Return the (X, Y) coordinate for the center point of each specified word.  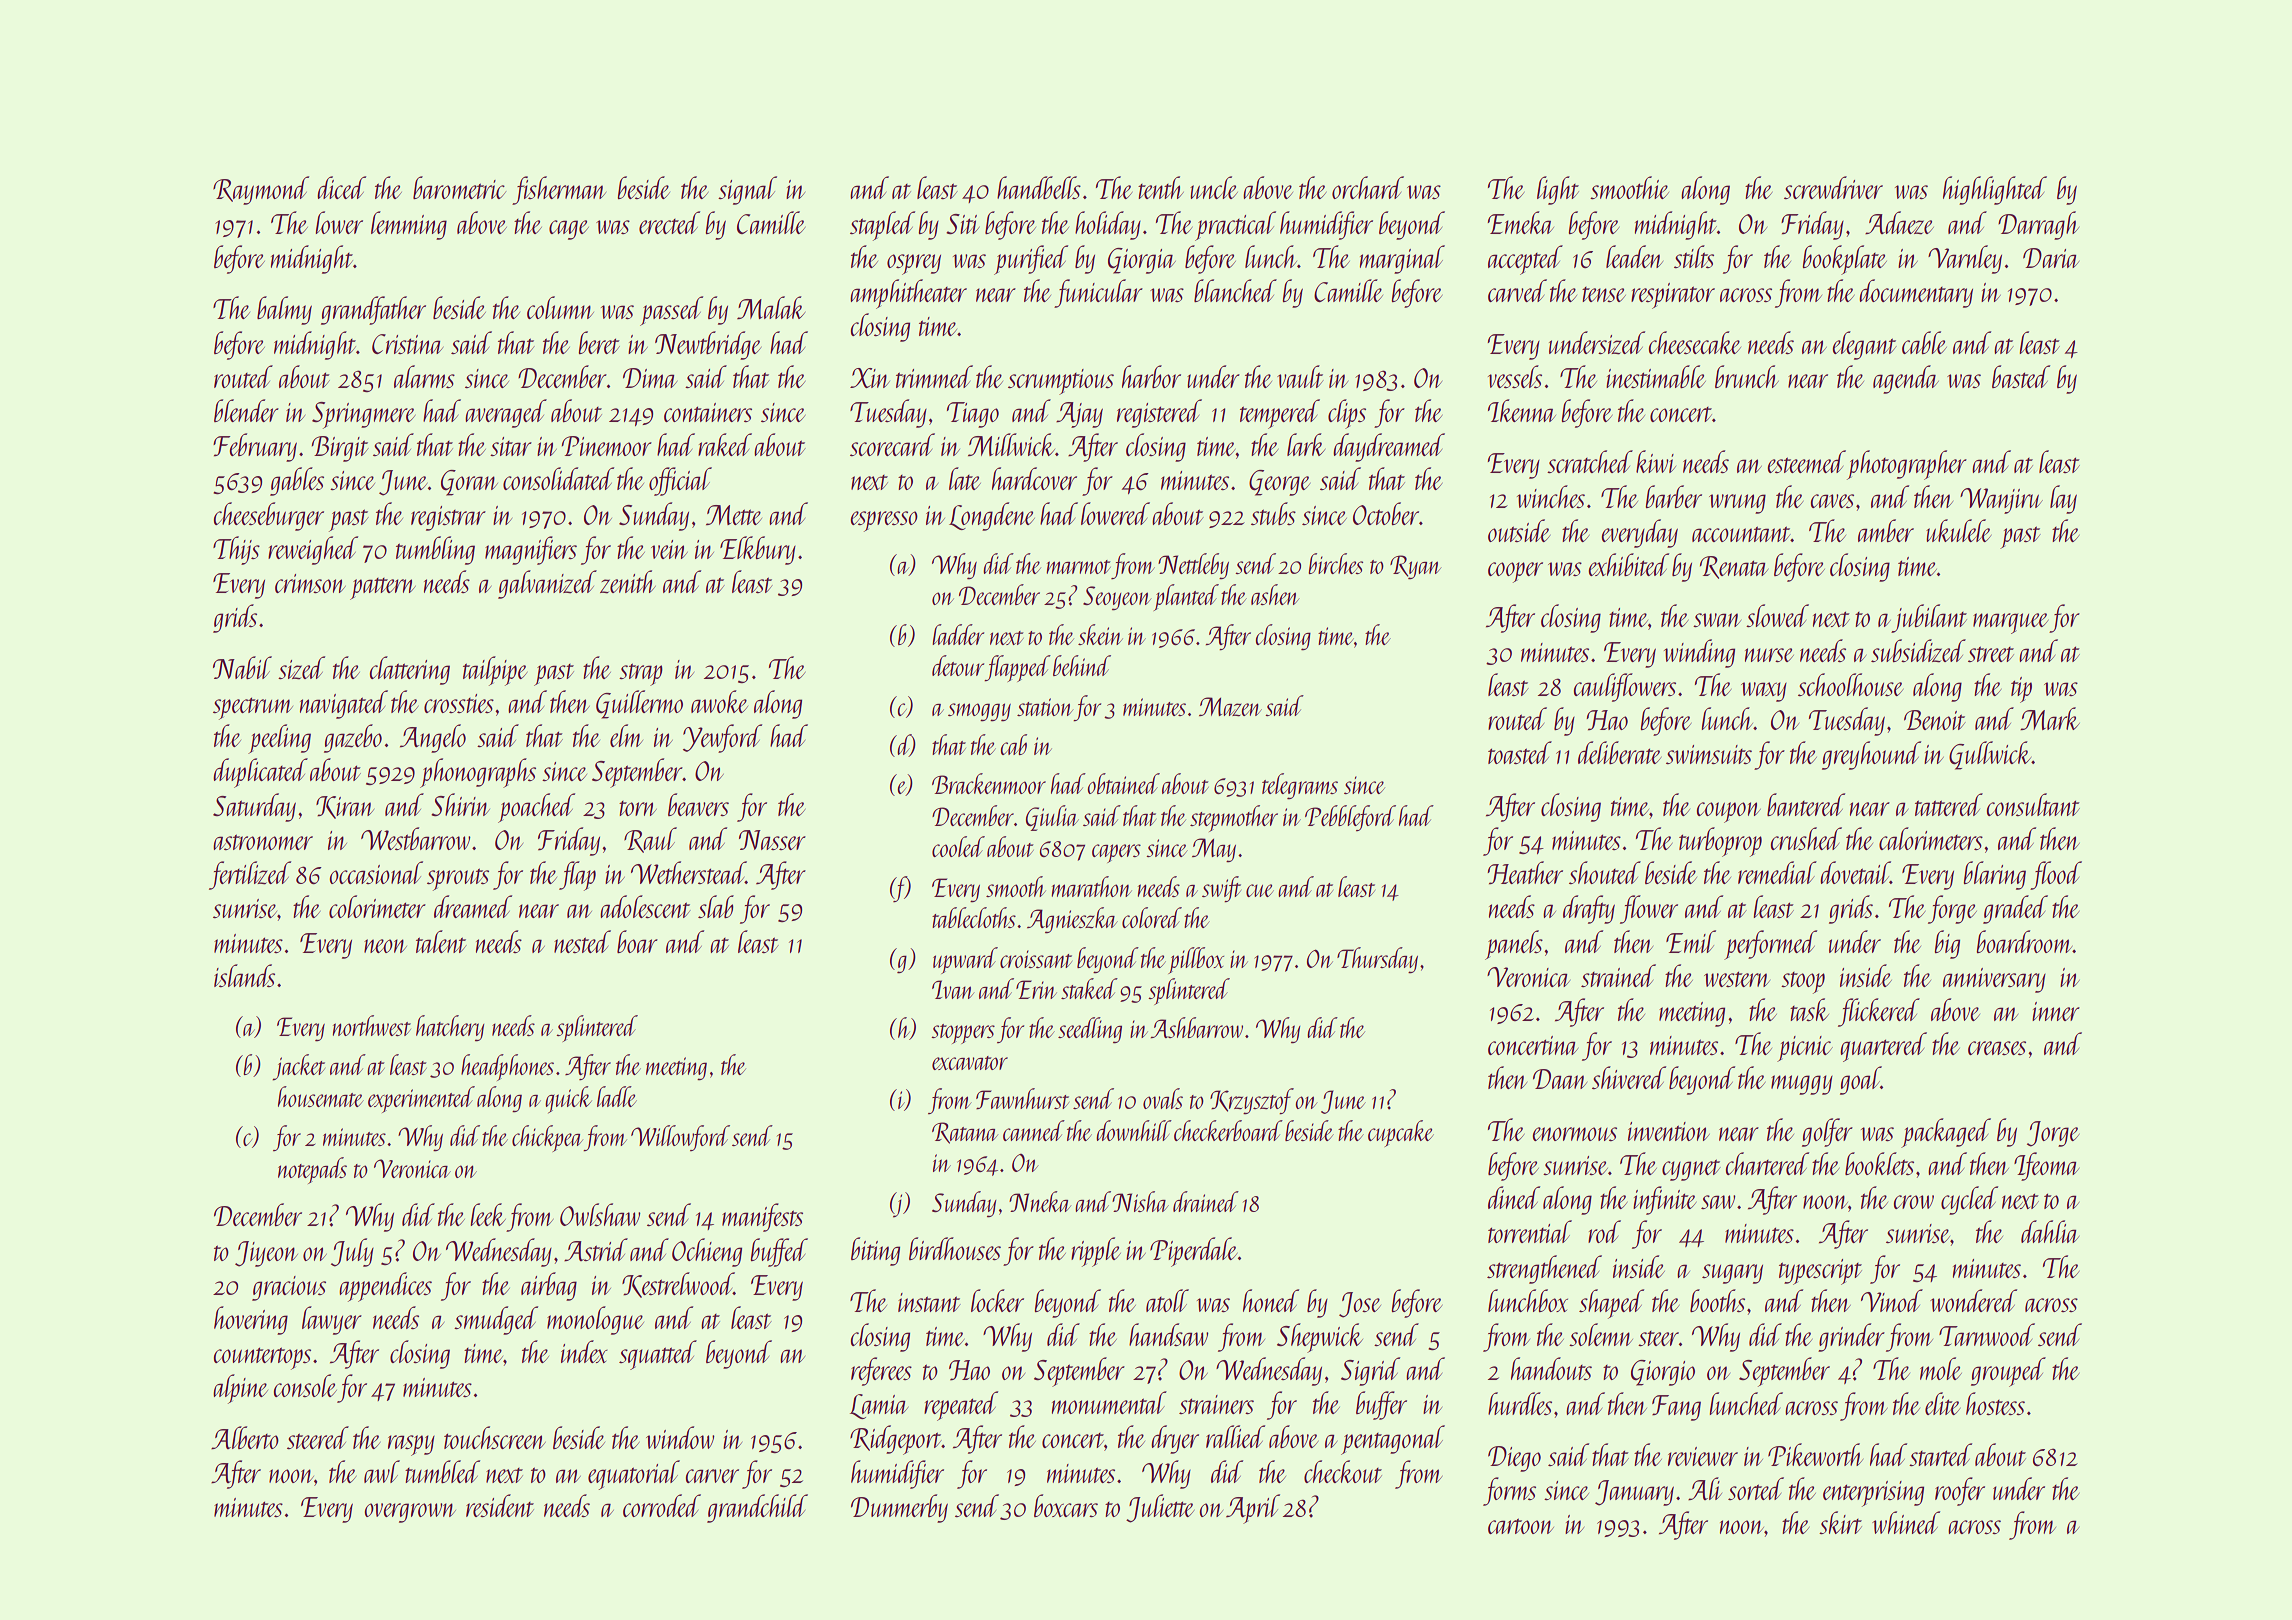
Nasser (772, 840)
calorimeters (1931, 838)
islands (244, 975)
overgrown (410, 1513)
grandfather (373, 310)
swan (1717, 620)
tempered (1280, 414)
